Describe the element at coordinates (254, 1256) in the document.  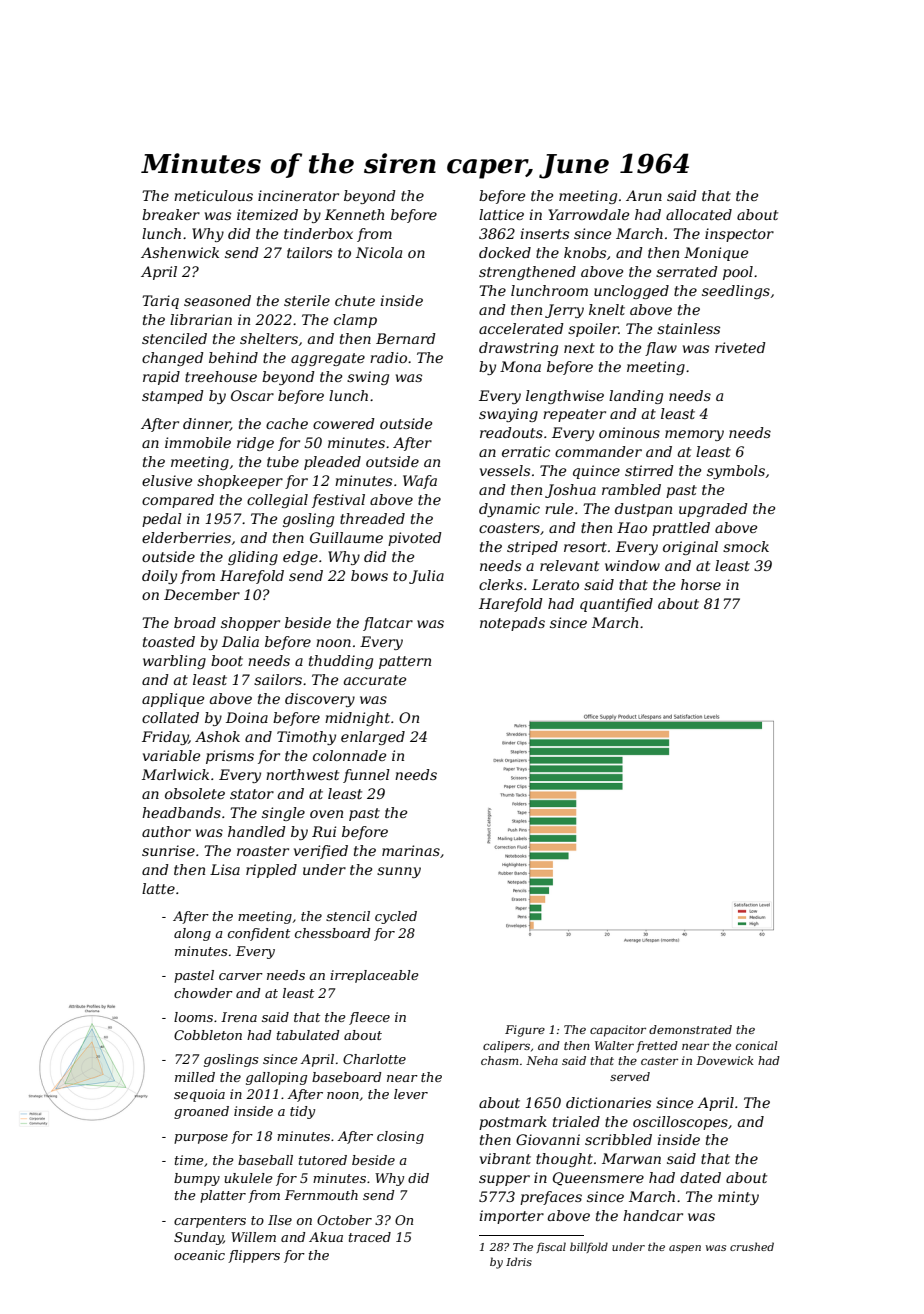
I see `flippers` at that location.
